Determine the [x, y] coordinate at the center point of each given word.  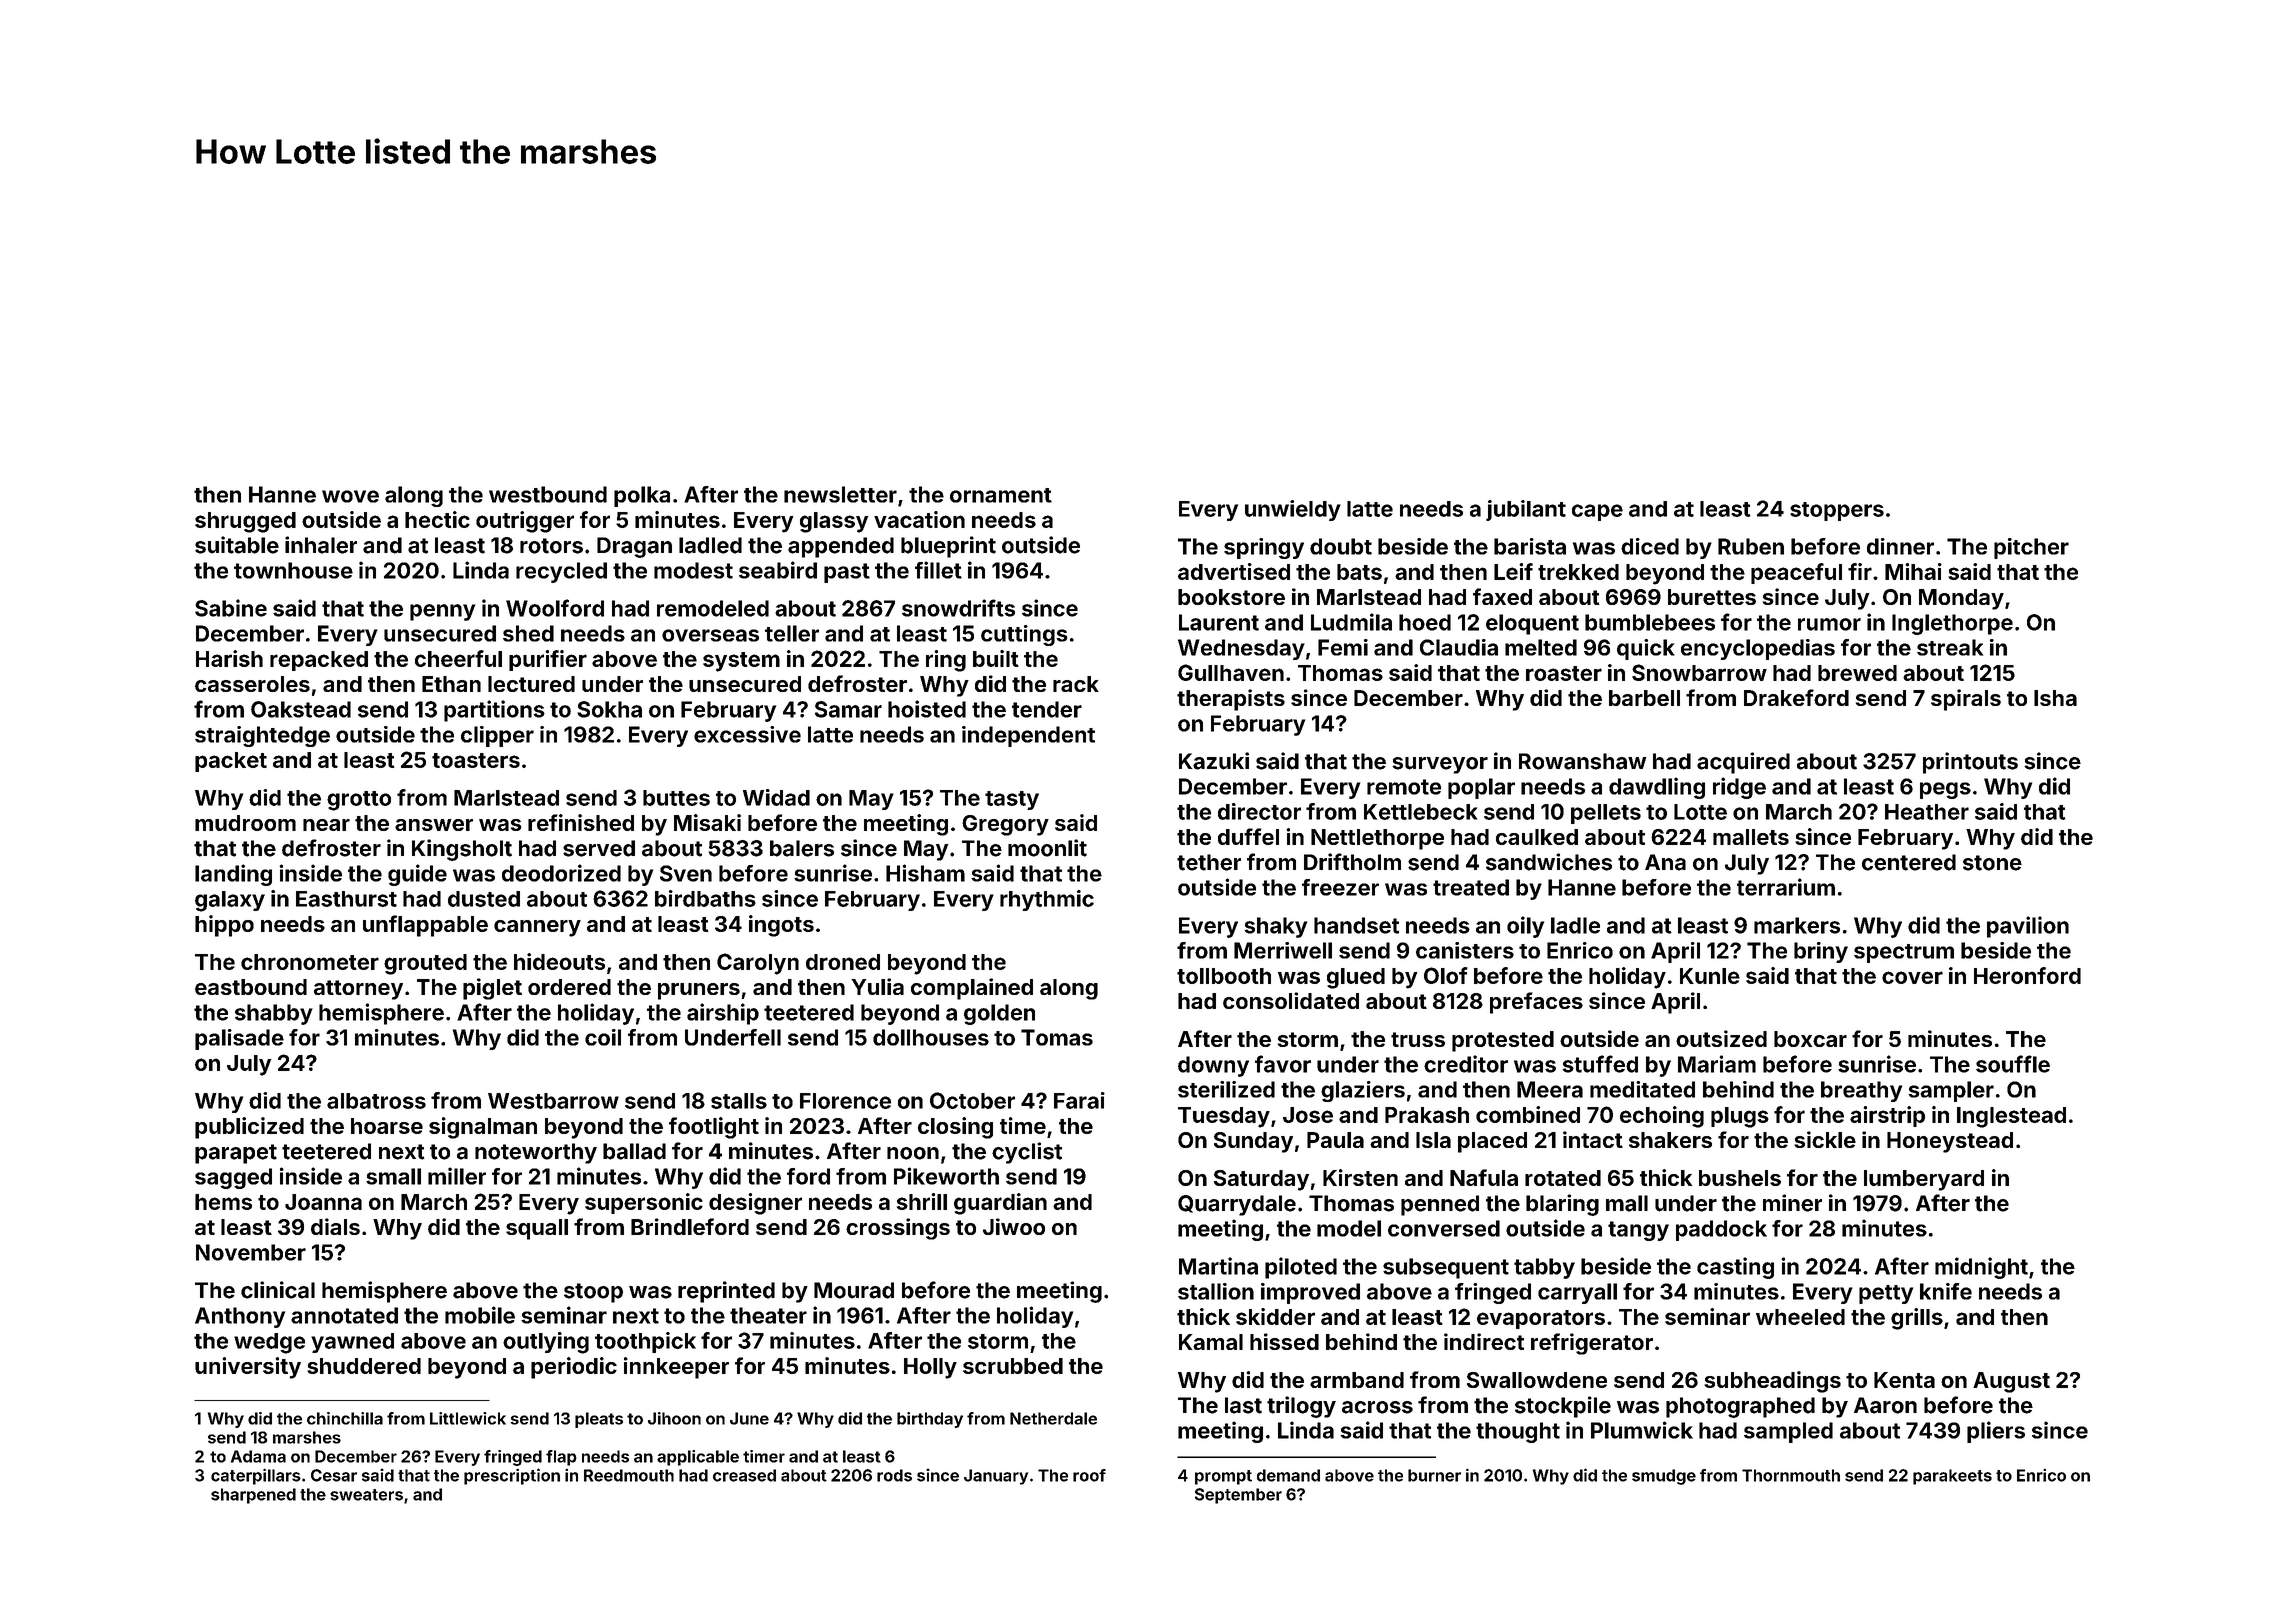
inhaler [321, 545]
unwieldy [1293, 510]
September [1238, 1496]
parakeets [1952, 1477]
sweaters [366, 1495]
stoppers [1837, 511]
